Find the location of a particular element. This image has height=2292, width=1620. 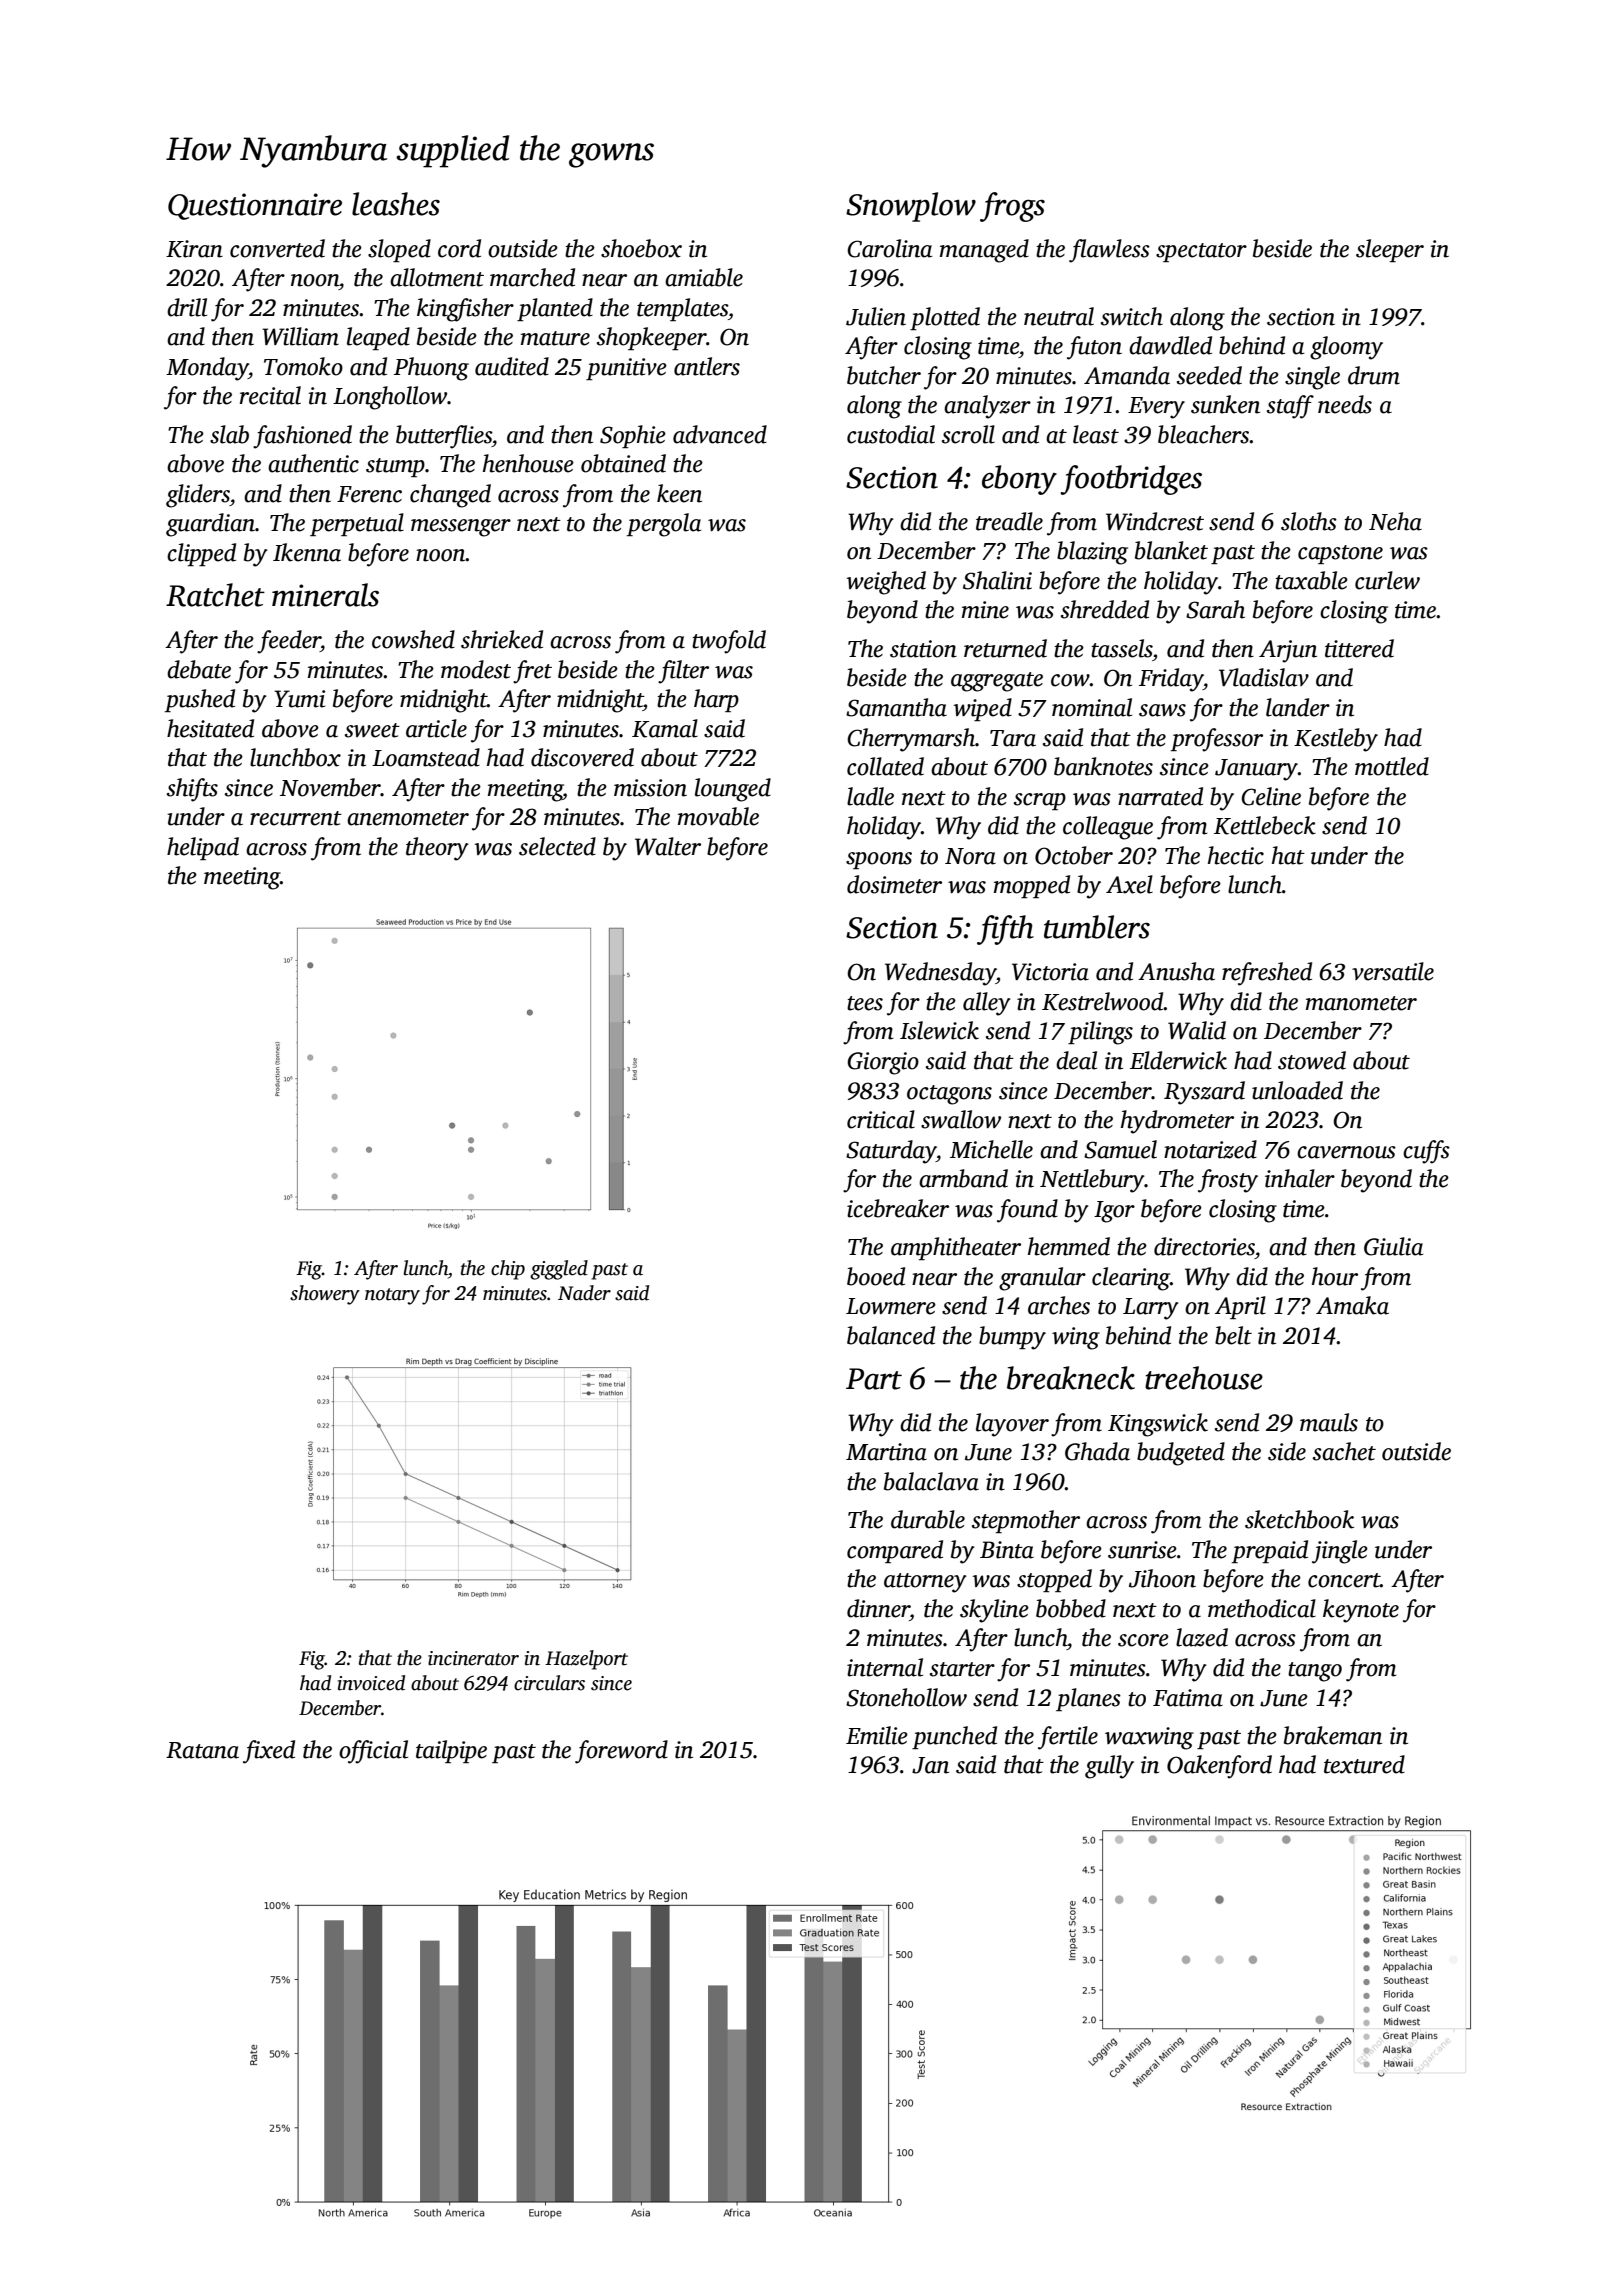

sleeper is located at coordinates (1390, 250).
